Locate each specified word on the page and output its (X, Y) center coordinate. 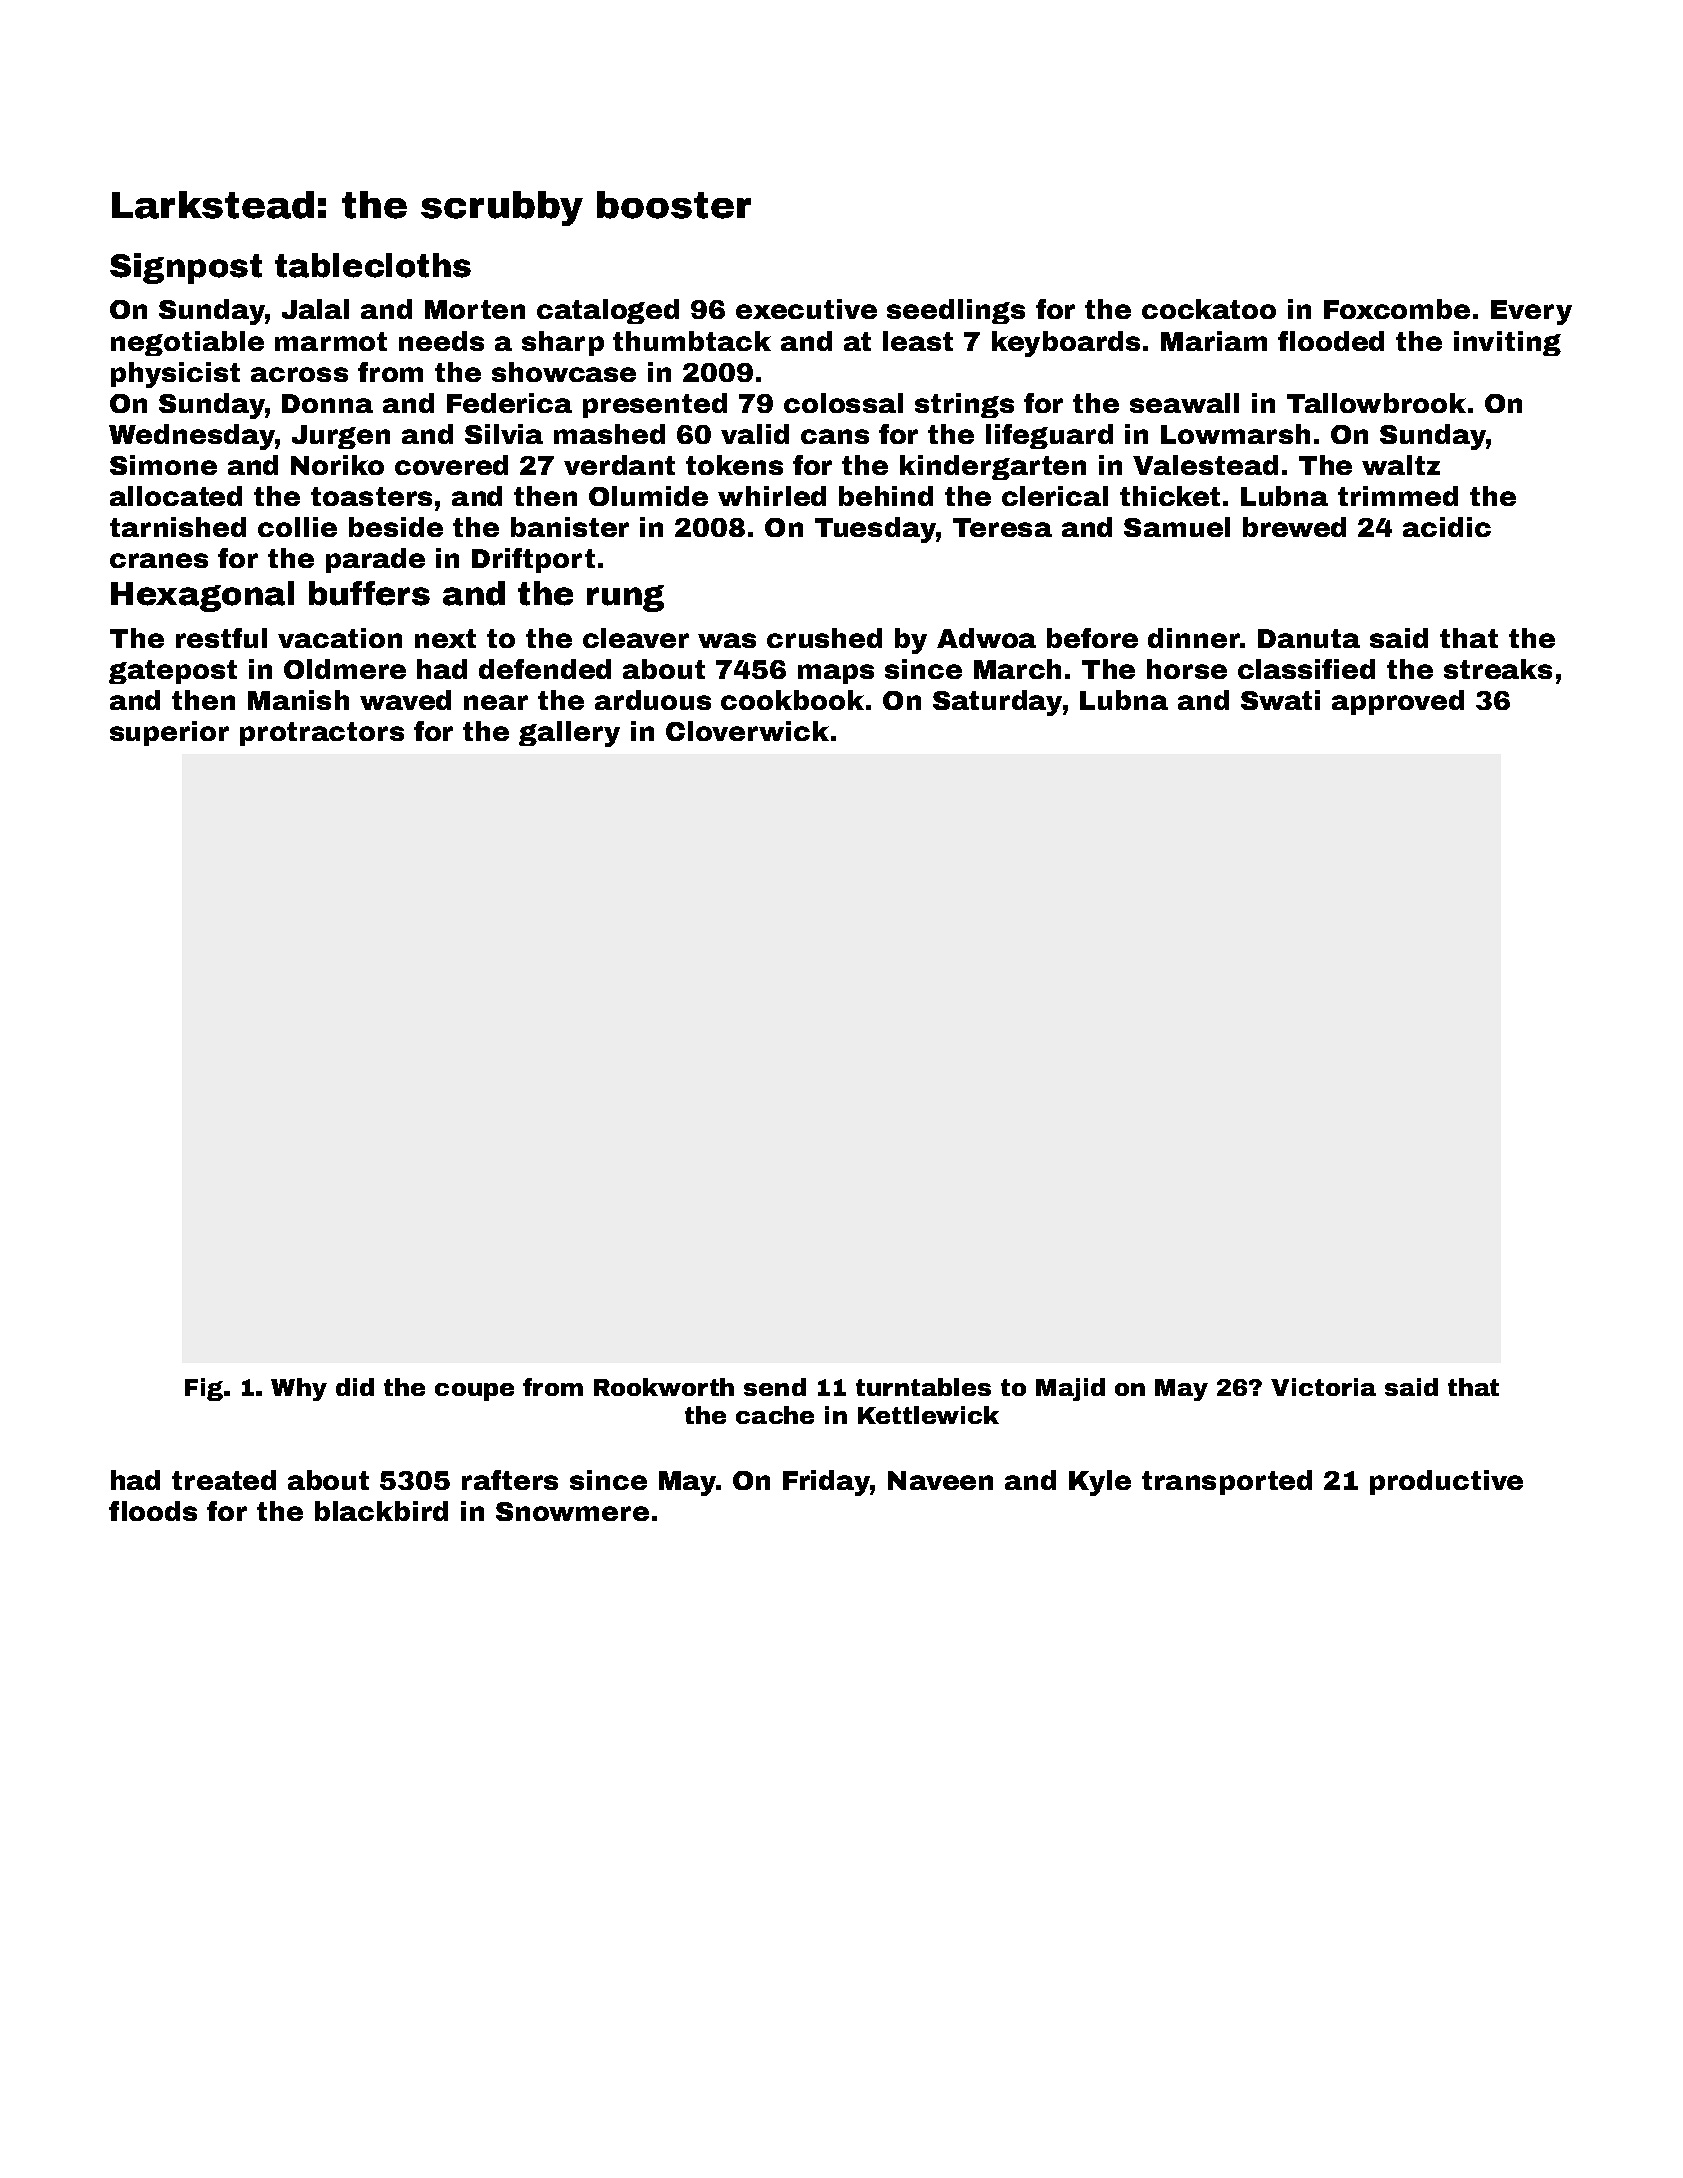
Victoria (1323, 1387)
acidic (1447, 527)
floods (153, 1511)
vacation (340, 638)
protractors (322, 734)
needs (441, 341)
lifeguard (1049, 436)
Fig (204, 1389)
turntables (923, 1387)
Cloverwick (747, 731)
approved (1398, 702)
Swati (1280, 700)
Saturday (997, 703)
